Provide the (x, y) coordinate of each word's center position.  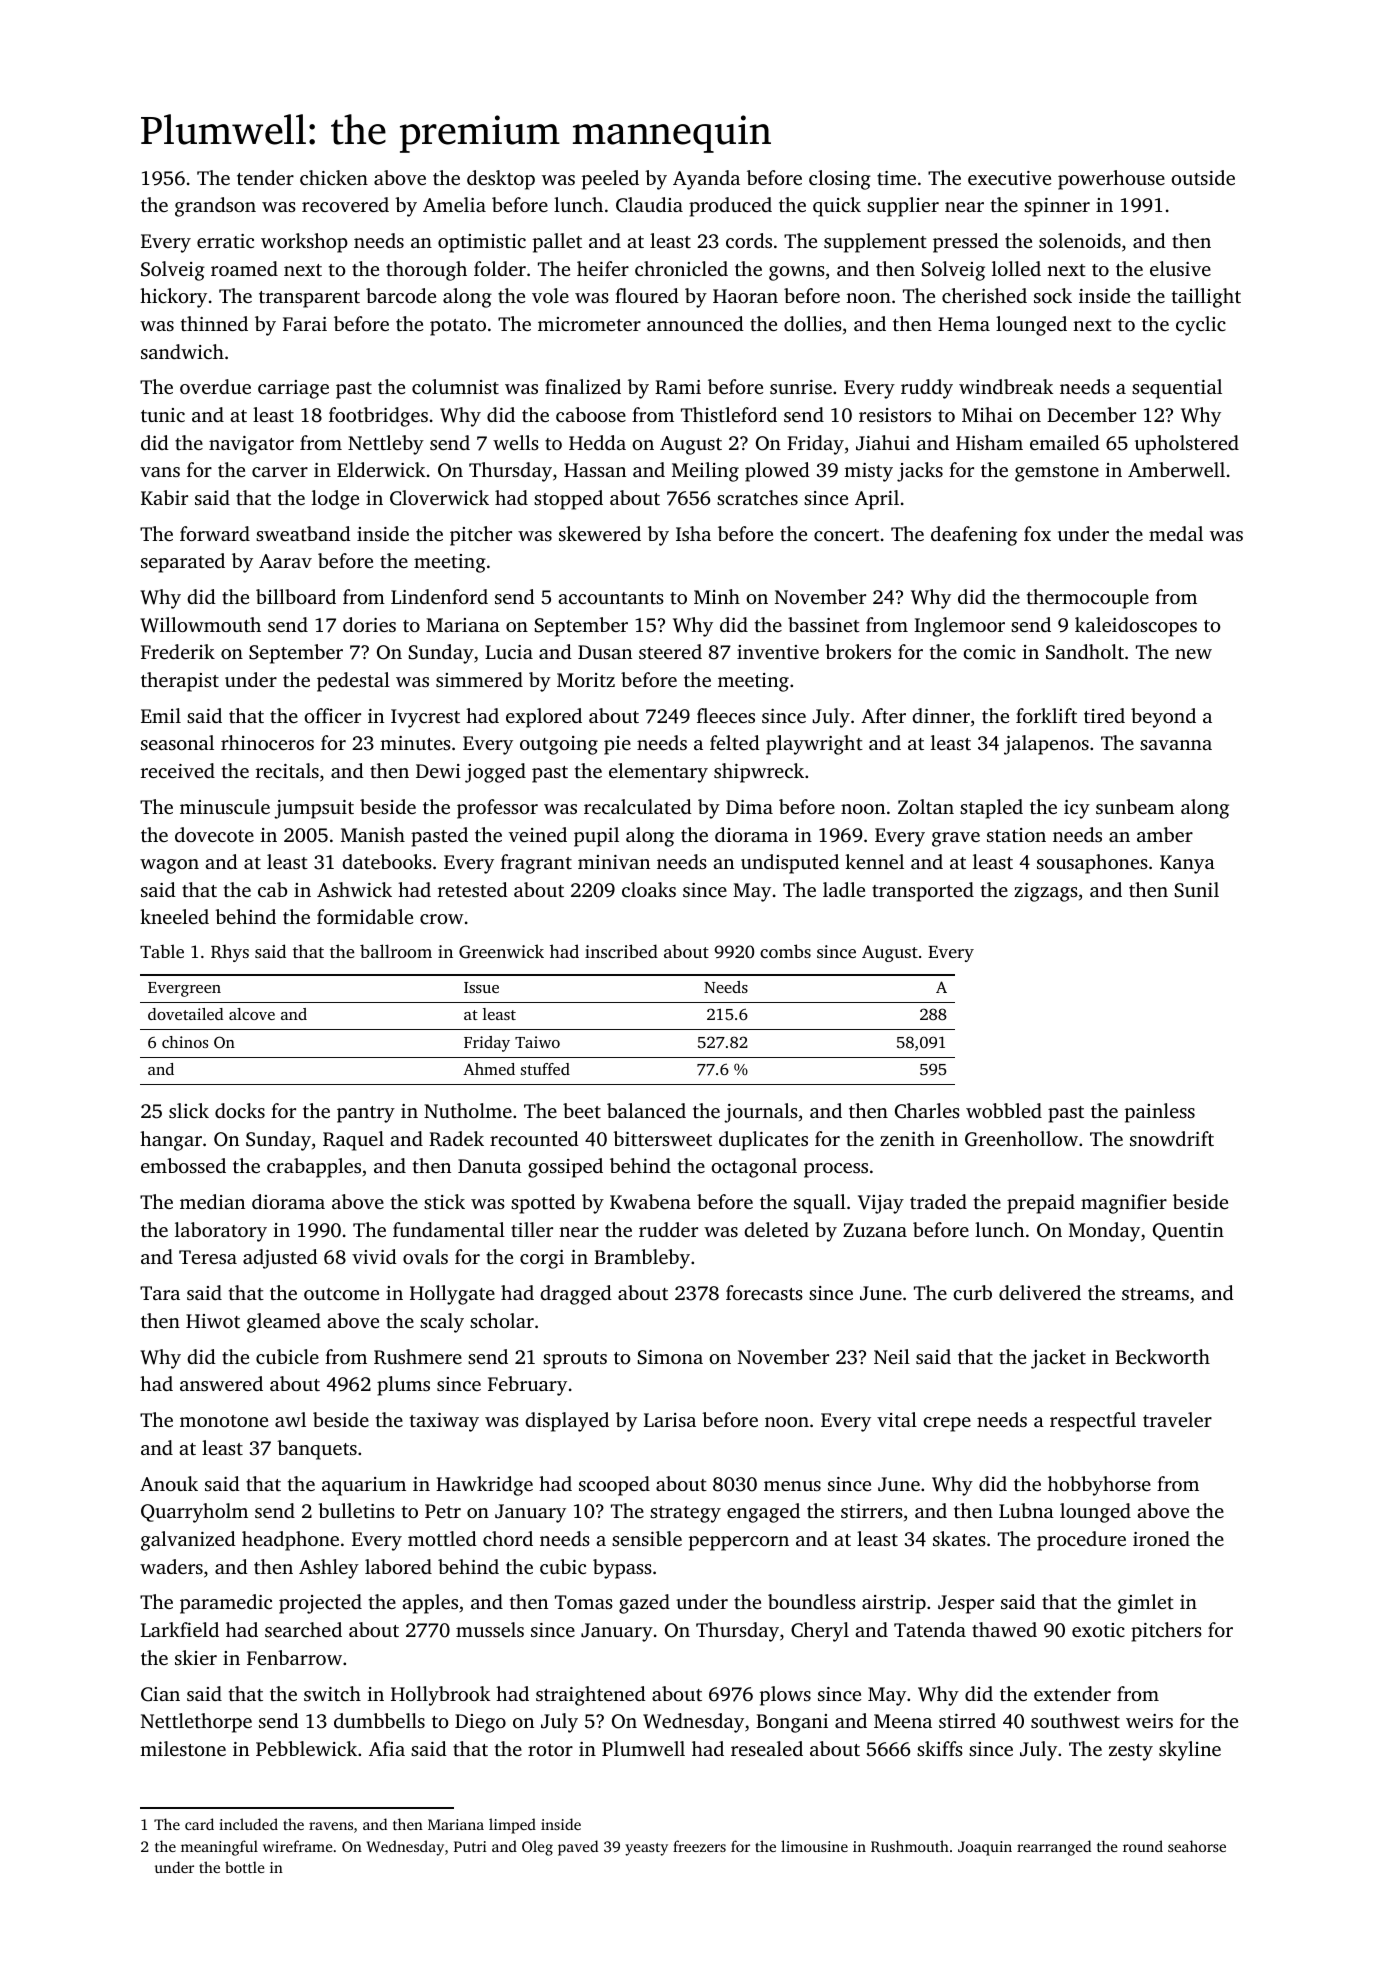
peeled (610, 180)
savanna (1176, 745)
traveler (1177, 1419)
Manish (373, 834)
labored (398, 1566)
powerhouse (1111, 180)
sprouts (575, 1360)
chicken (334, 177)
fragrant (536, 864)
